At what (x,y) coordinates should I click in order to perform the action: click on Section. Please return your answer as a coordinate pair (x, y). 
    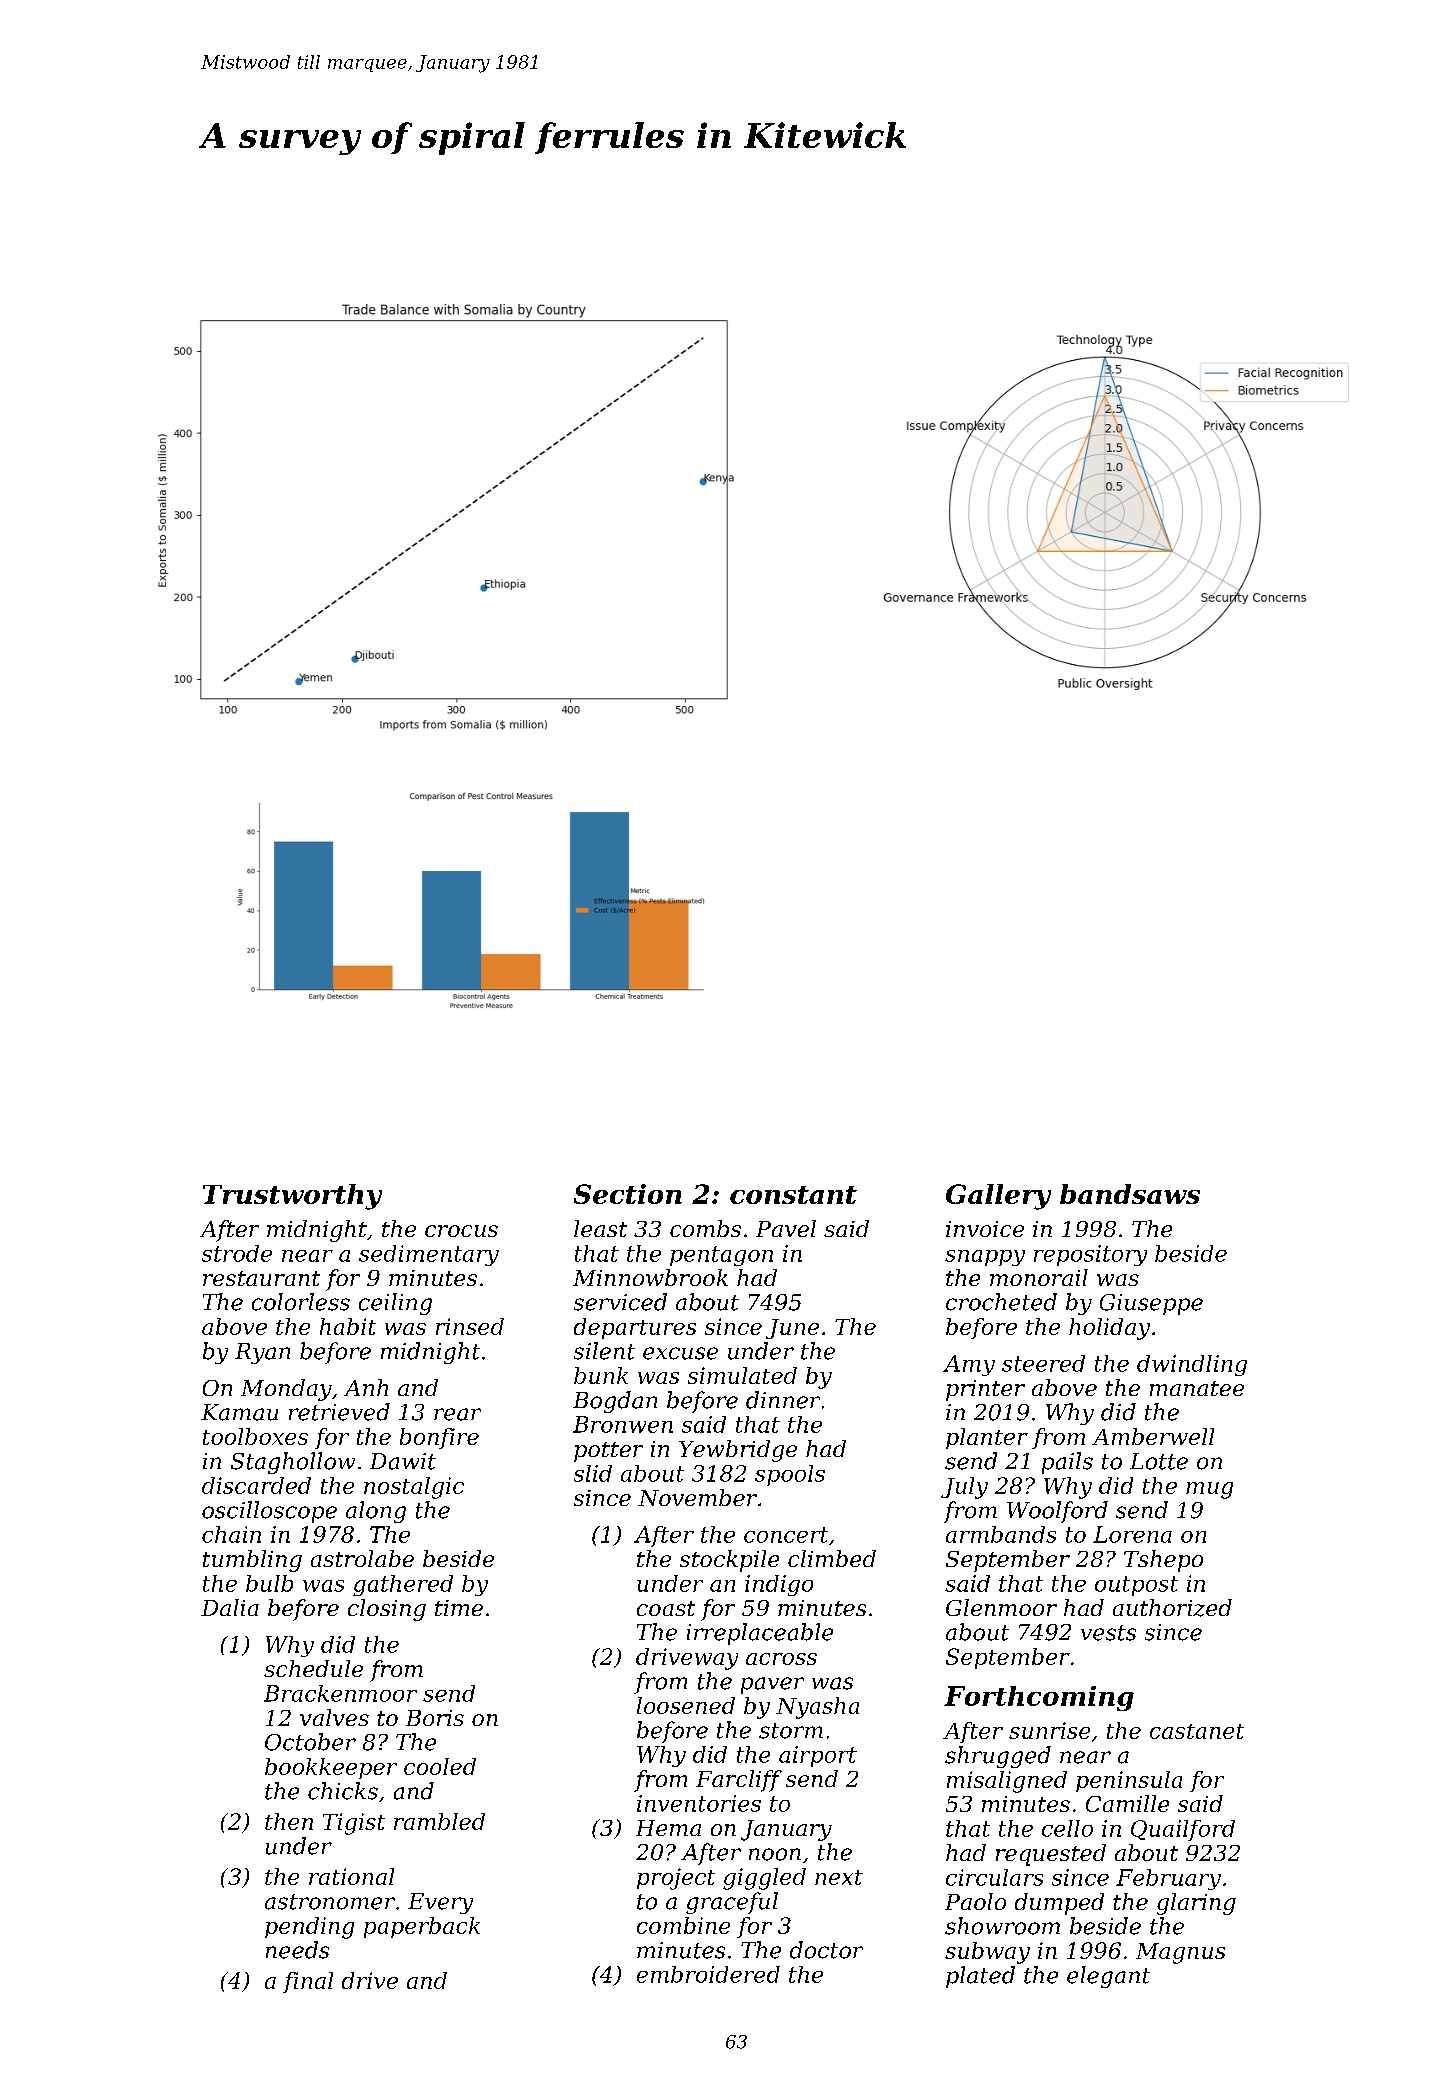
    Looking at the image, I should click on (628, 1194).
